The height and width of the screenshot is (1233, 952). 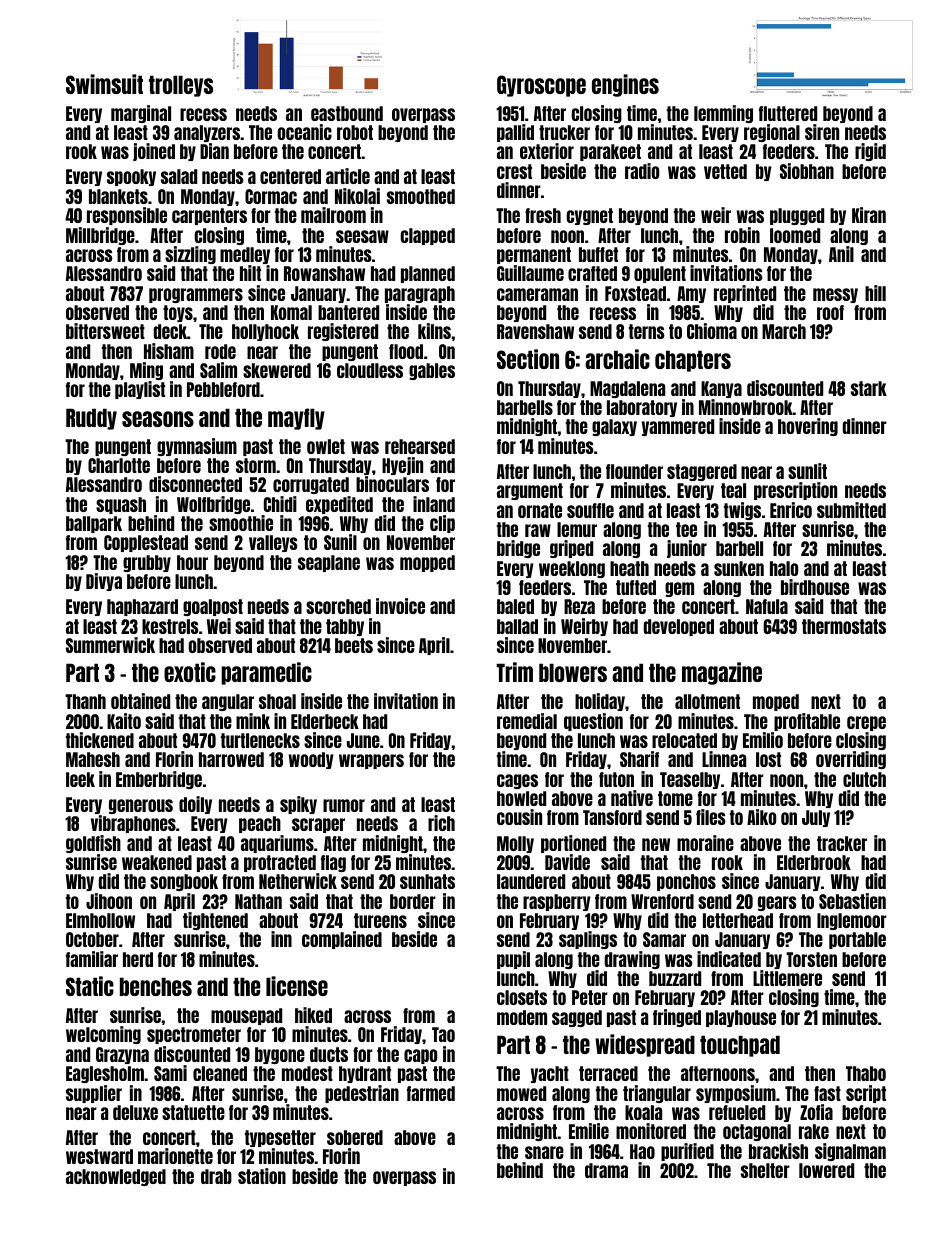 What do you see at coordinates (625, 85) in the screenshot?
I see `engines` at bounding box center [625, 85].
